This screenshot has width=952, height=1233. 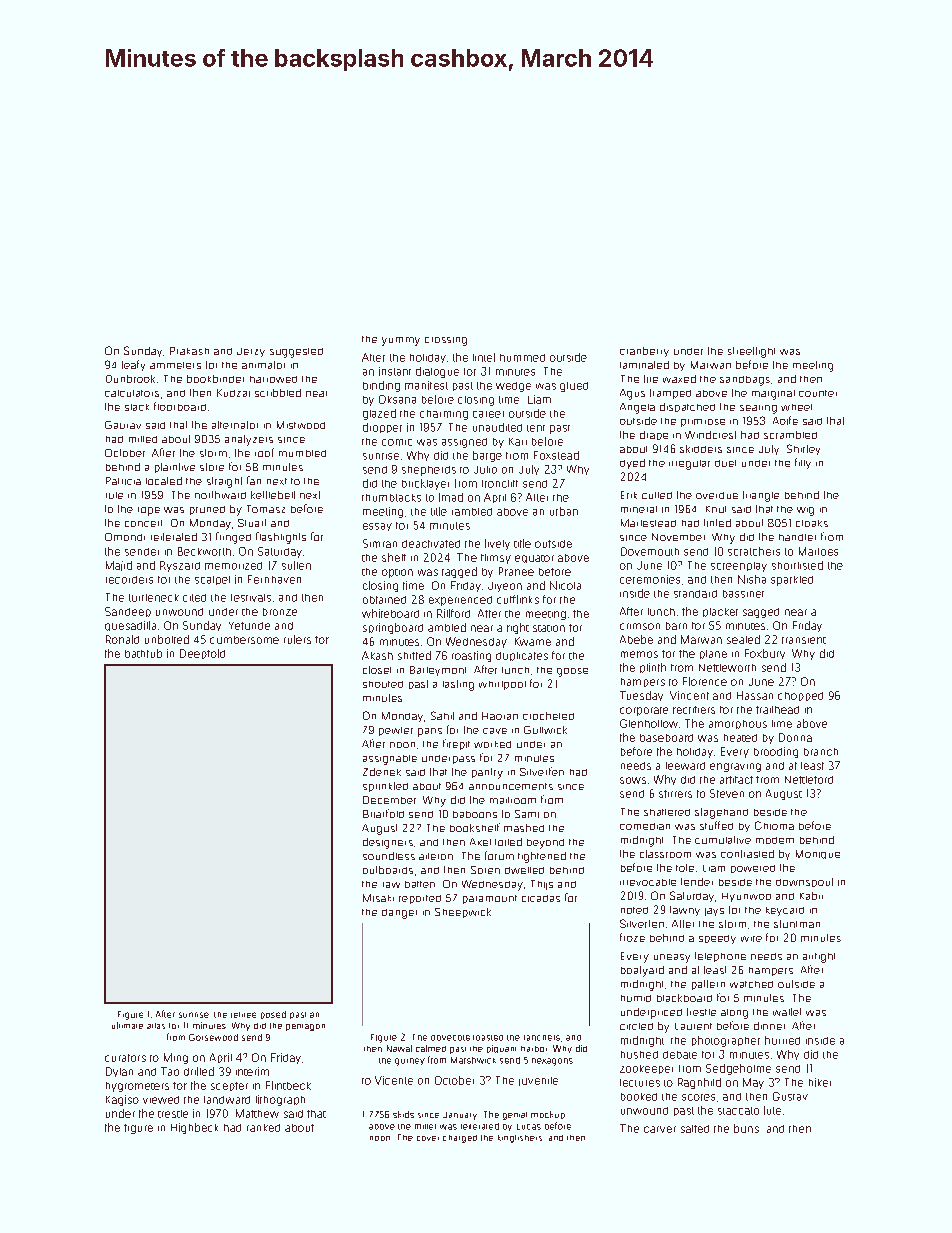 I want to click on cloaks, so click(x=812, y=523).
